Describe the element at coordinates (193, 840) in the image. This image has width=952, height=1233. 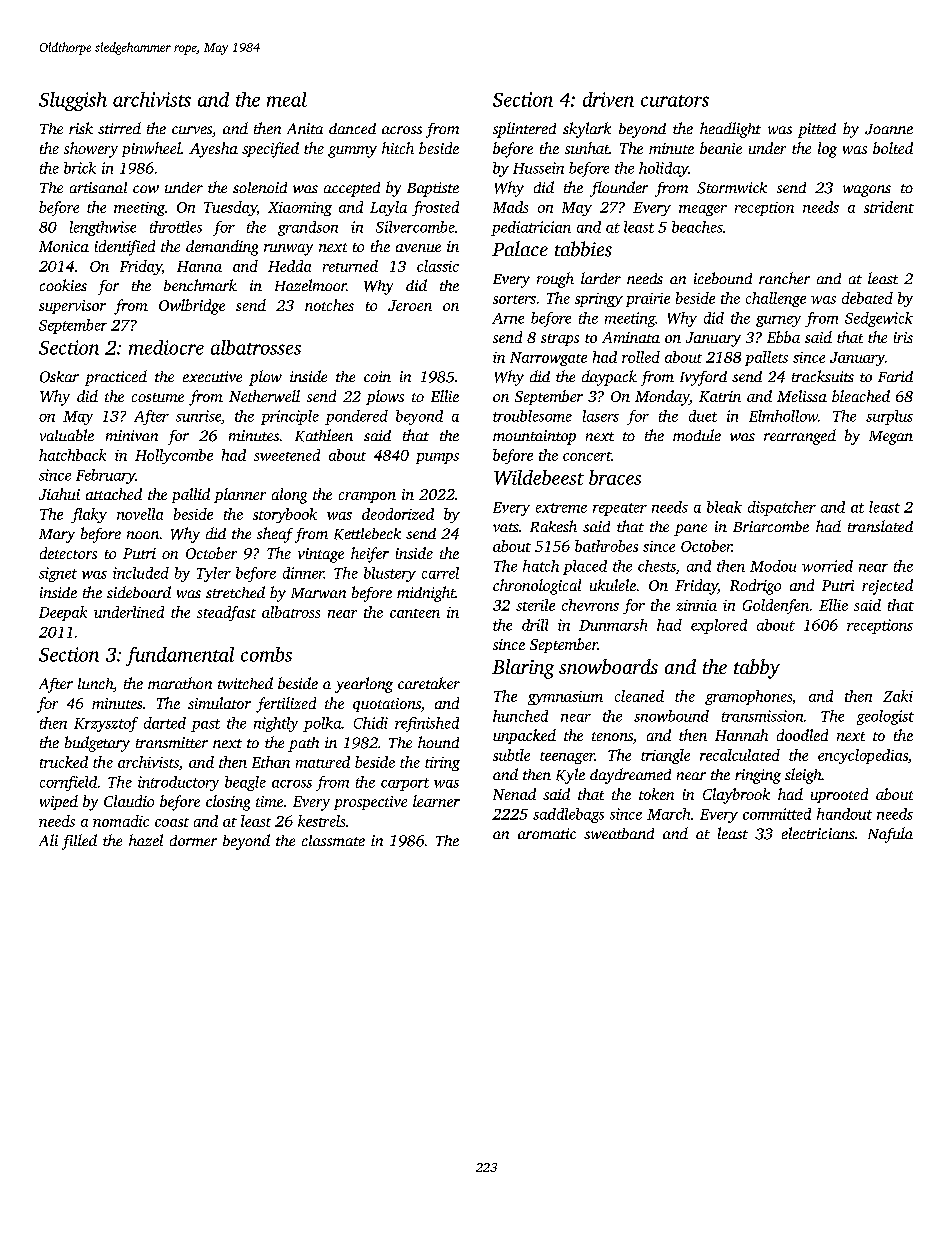
I see `dormer` at that location.
